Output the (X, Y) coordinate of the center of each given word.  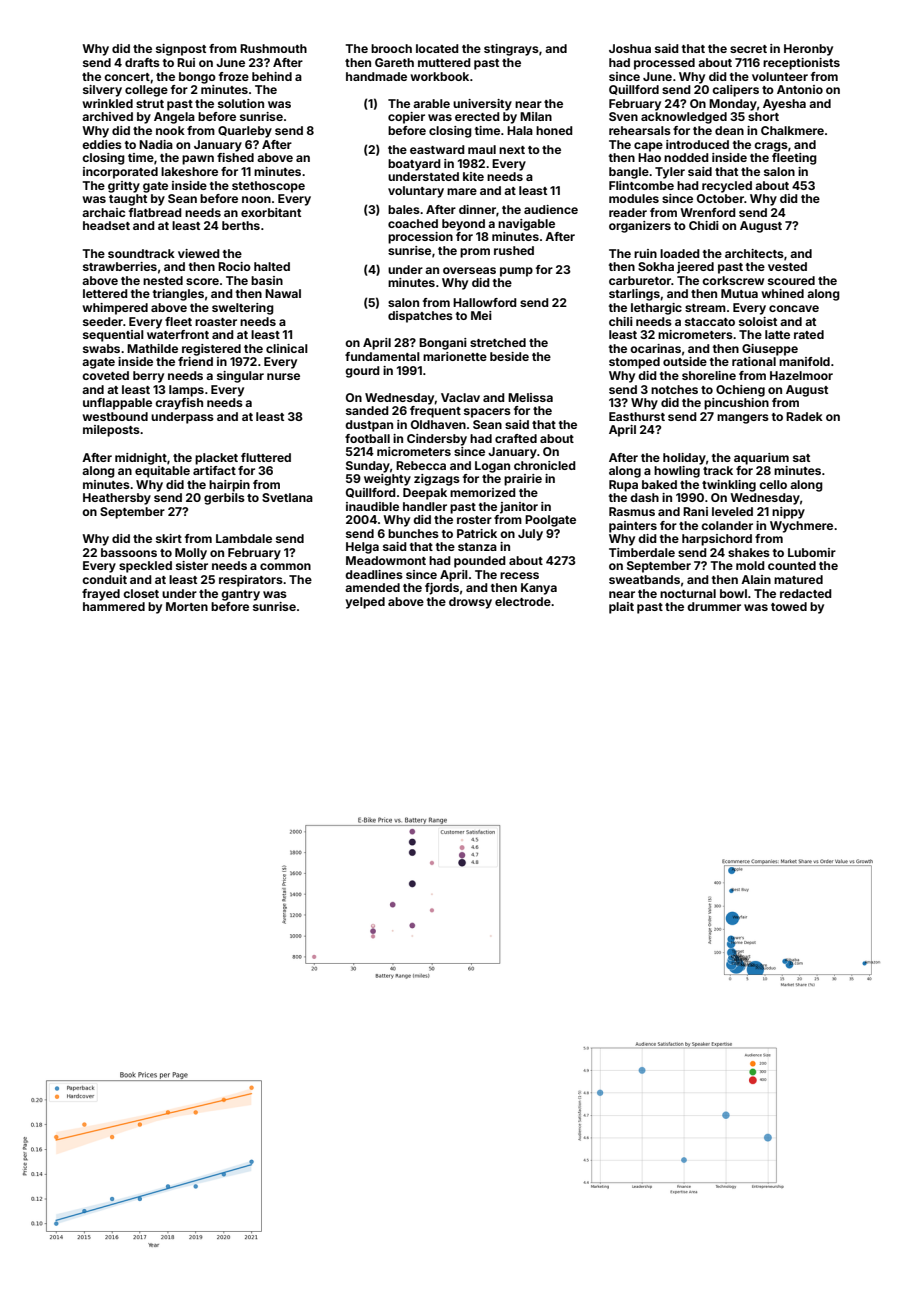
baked (659, 484)
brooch (391, 48)
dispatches (420, 317)
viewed (199, 253)
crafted (516, 438)
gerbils (224, 499)
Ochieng (740, 391)
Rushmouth (273, 48)
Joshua (630, 48)
